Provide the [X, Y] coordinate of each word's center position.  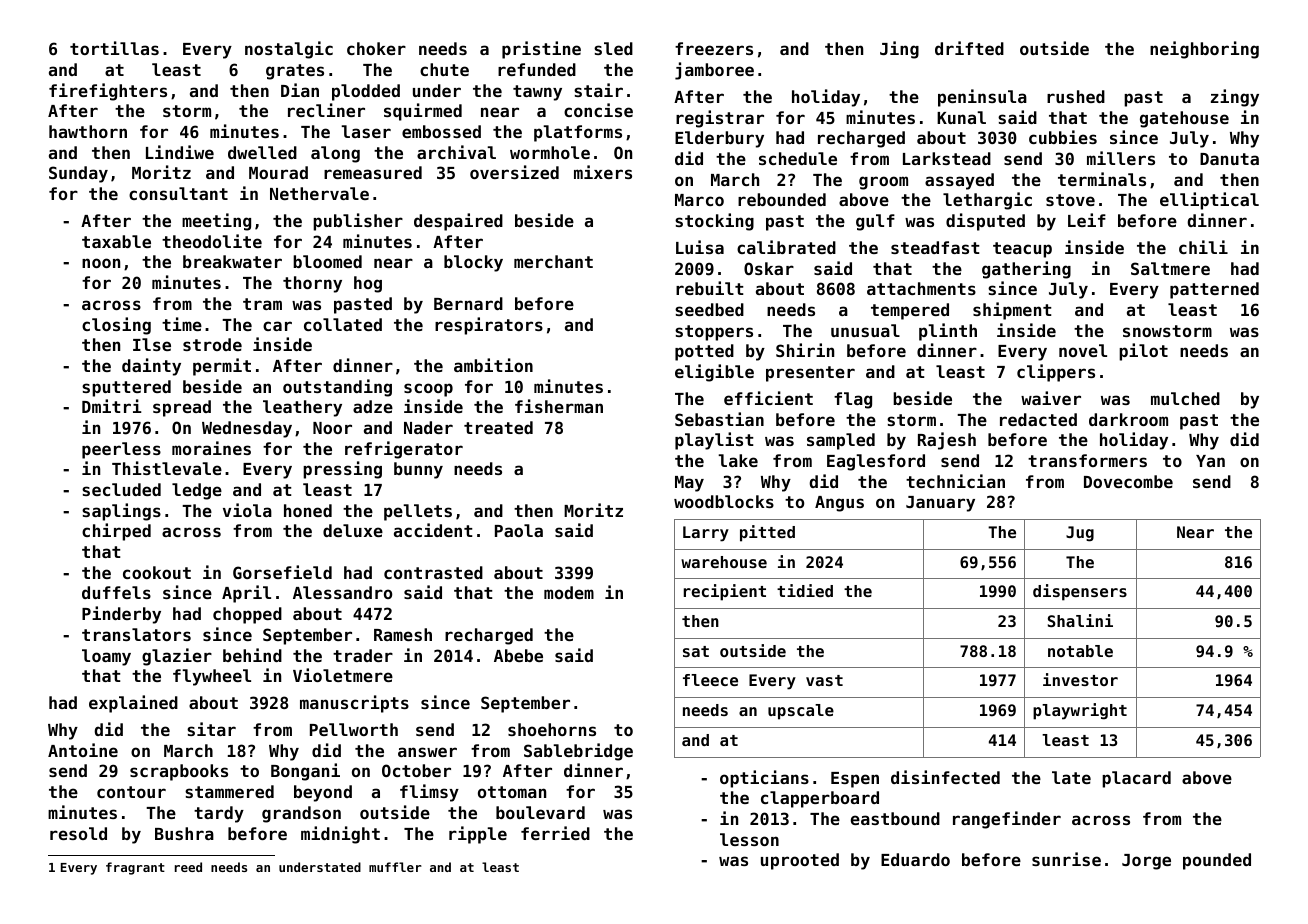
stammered [229, 791]
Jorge [1146, 862]
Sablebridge [578, 752]
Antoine [83, 750]
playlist [714, 441]
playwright [1080, 711]
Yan [1210, 461]
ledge [197, 491]
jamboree [714, 71]
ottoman [512, 792]
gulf [875, 222]
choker [376, 48]
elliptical [1209, 201]
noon [101, 263]
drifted [969, 48]
